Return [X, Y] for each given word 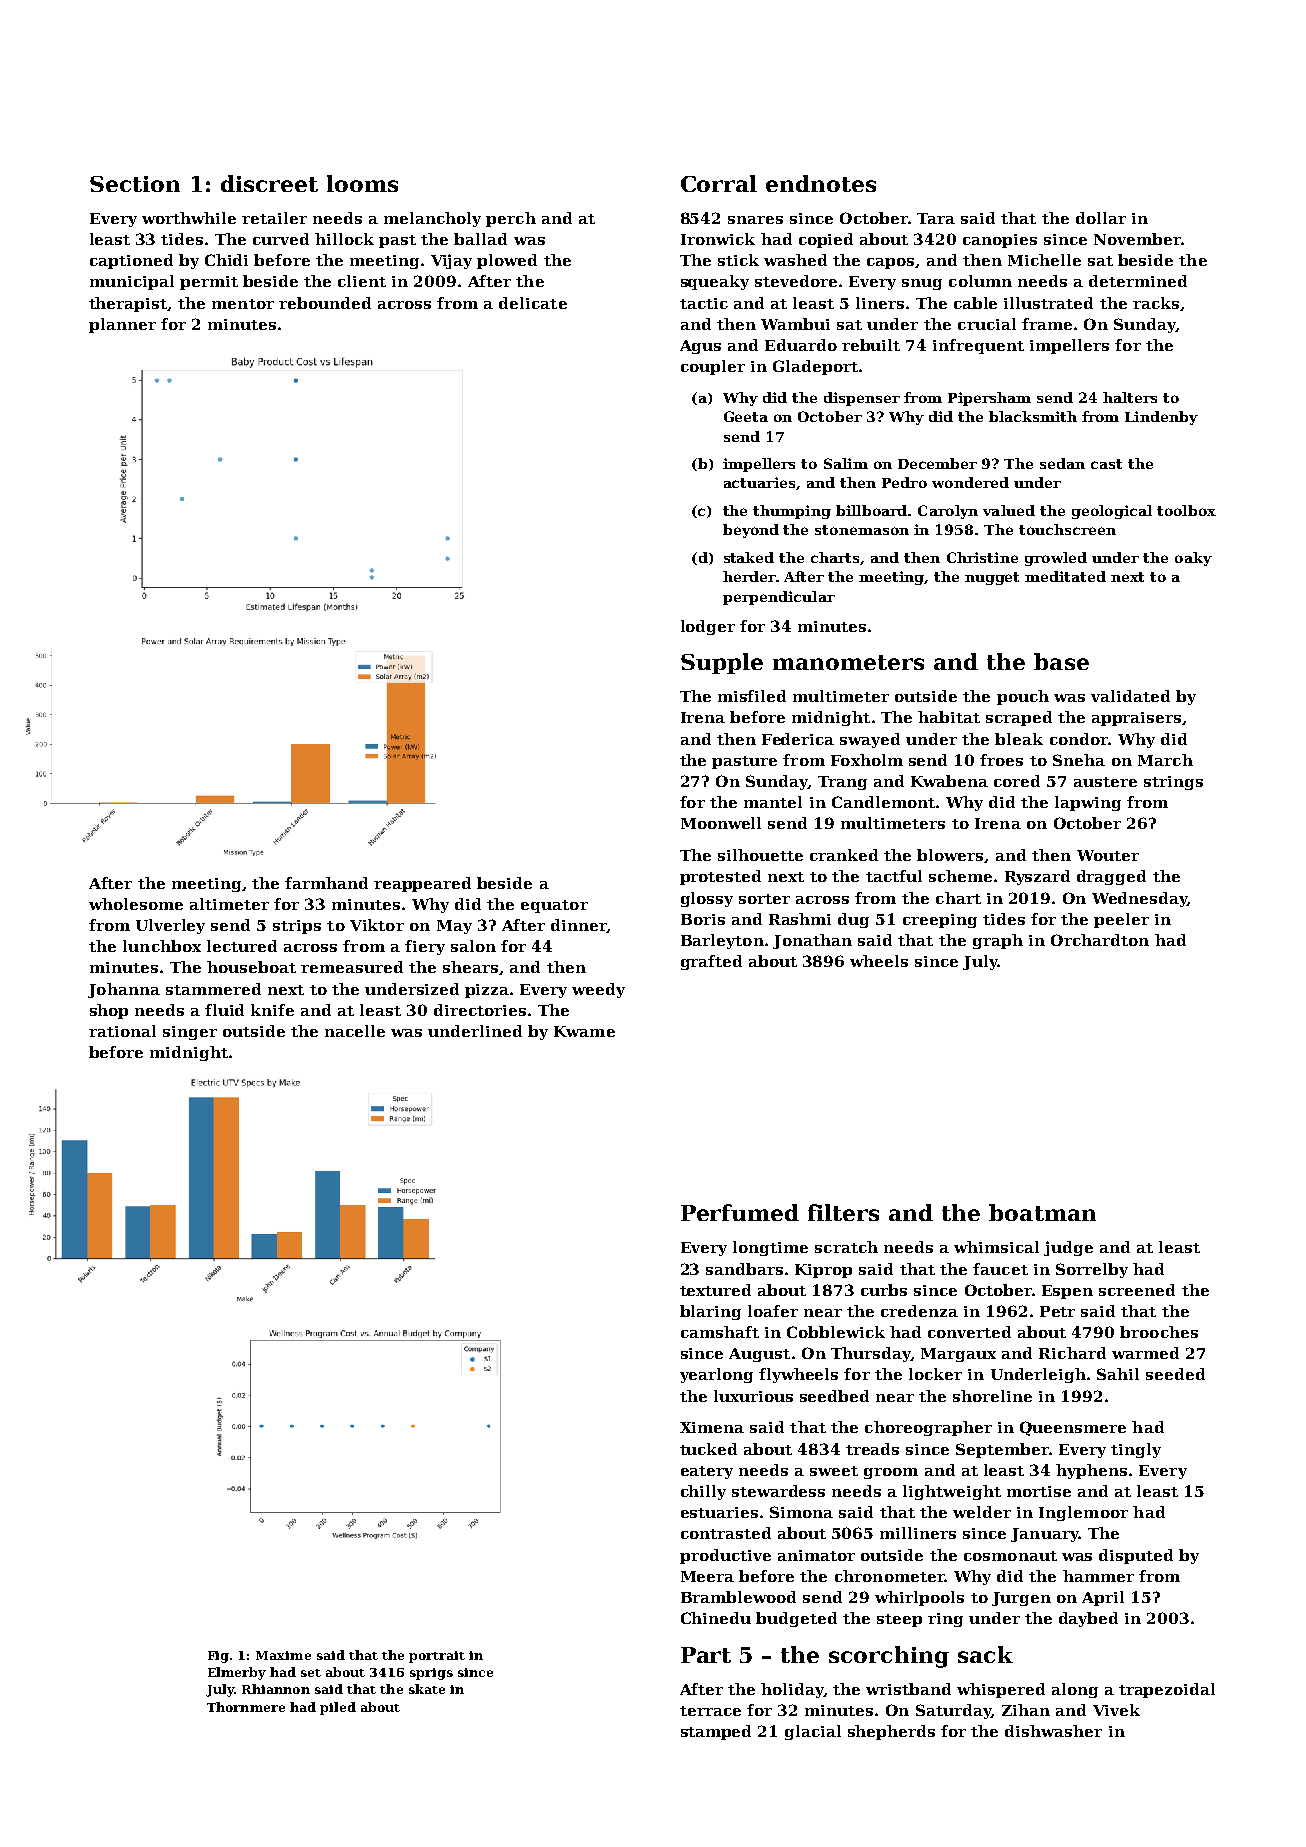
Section [135, 184]
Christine [982, 557]
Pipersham [989, 399]
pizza [487, 991]
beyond [751, 531]
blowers [950, 855]
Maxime [283, 1655]
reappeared [422, 884]
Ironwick [718, 239]
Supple [722, 663]
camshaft [720, 1332]
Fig [218, 1657]
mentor [243, 304]
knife [272, 1010]
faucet [1000, 1269]
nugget [992, 578]
